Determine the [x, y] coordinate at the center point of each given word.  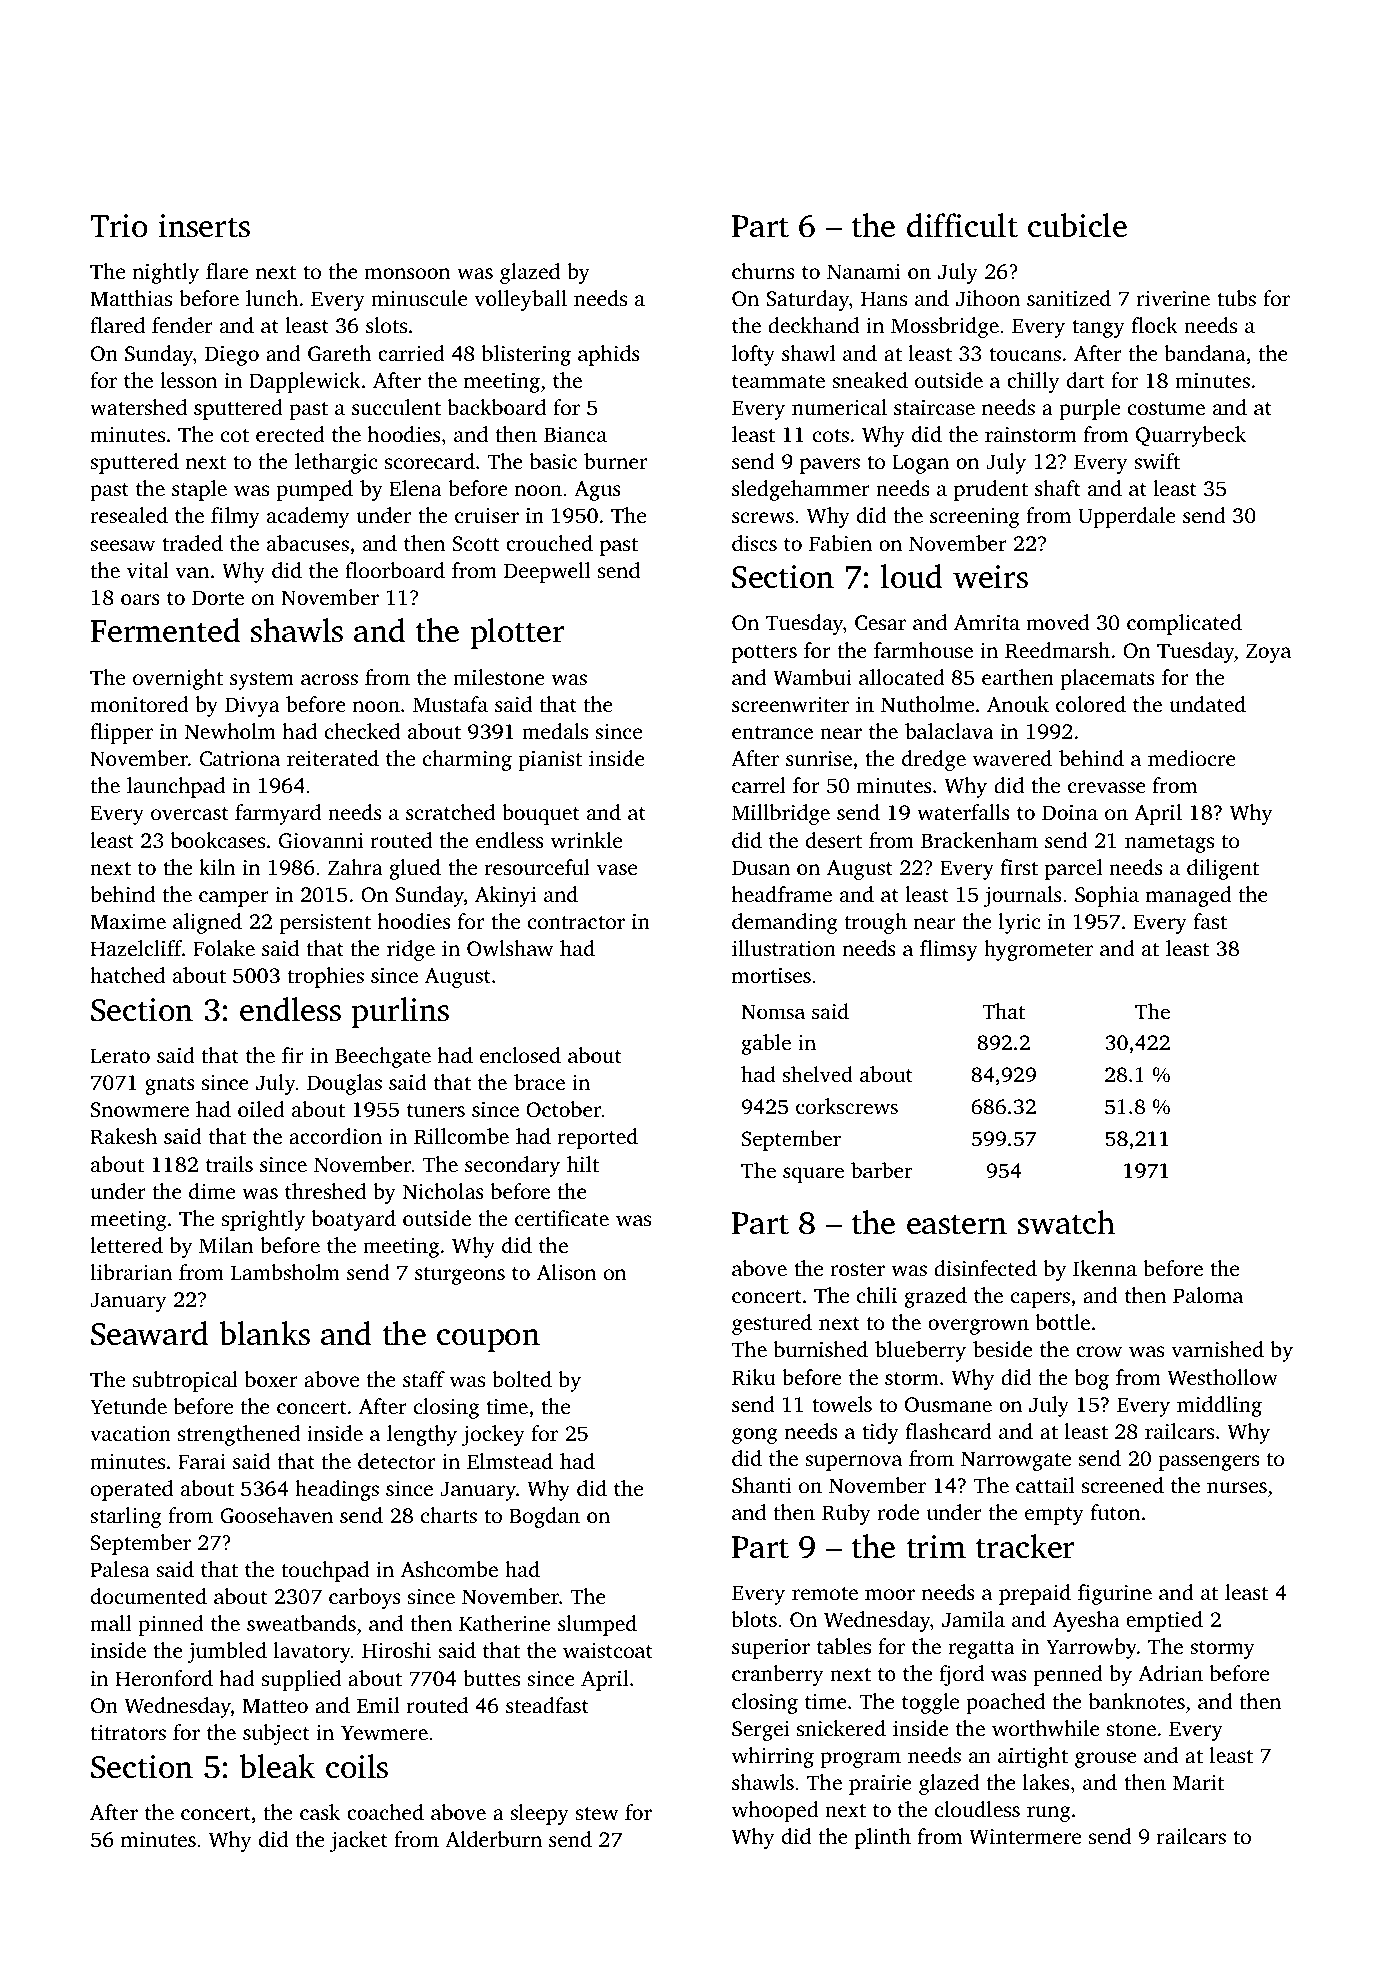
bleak [277, 1766]
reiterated [333, 758]
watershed [138, 407]
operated [132, 1490]
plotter [517, 633]
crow [1099, 1351]
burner [615, 461]
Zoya [1268, 653]
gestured [772, 1324]
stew [597, 1813]
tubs [1236, 298]
